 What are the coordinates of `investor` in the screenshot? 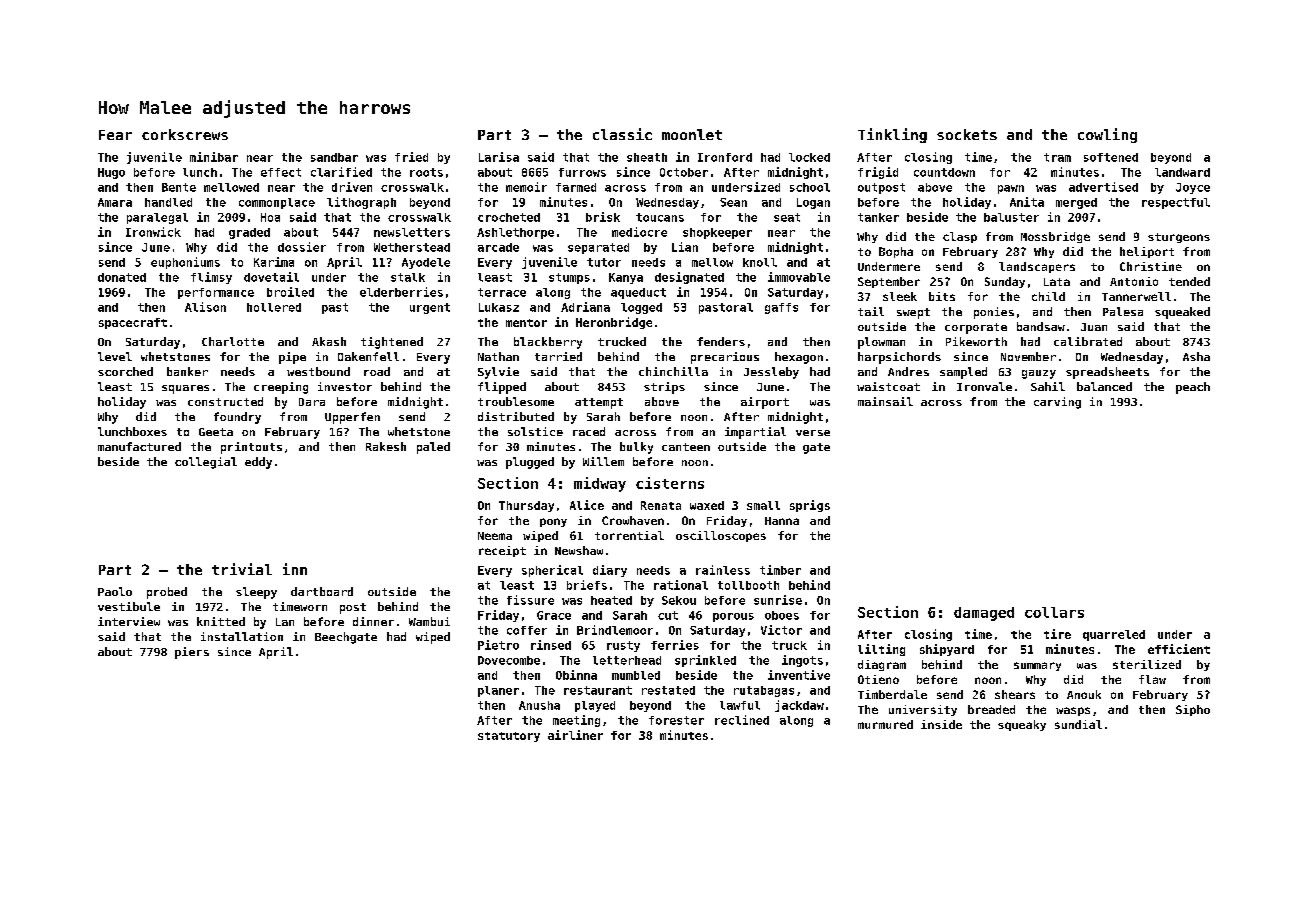 It's located at (345, 386).
